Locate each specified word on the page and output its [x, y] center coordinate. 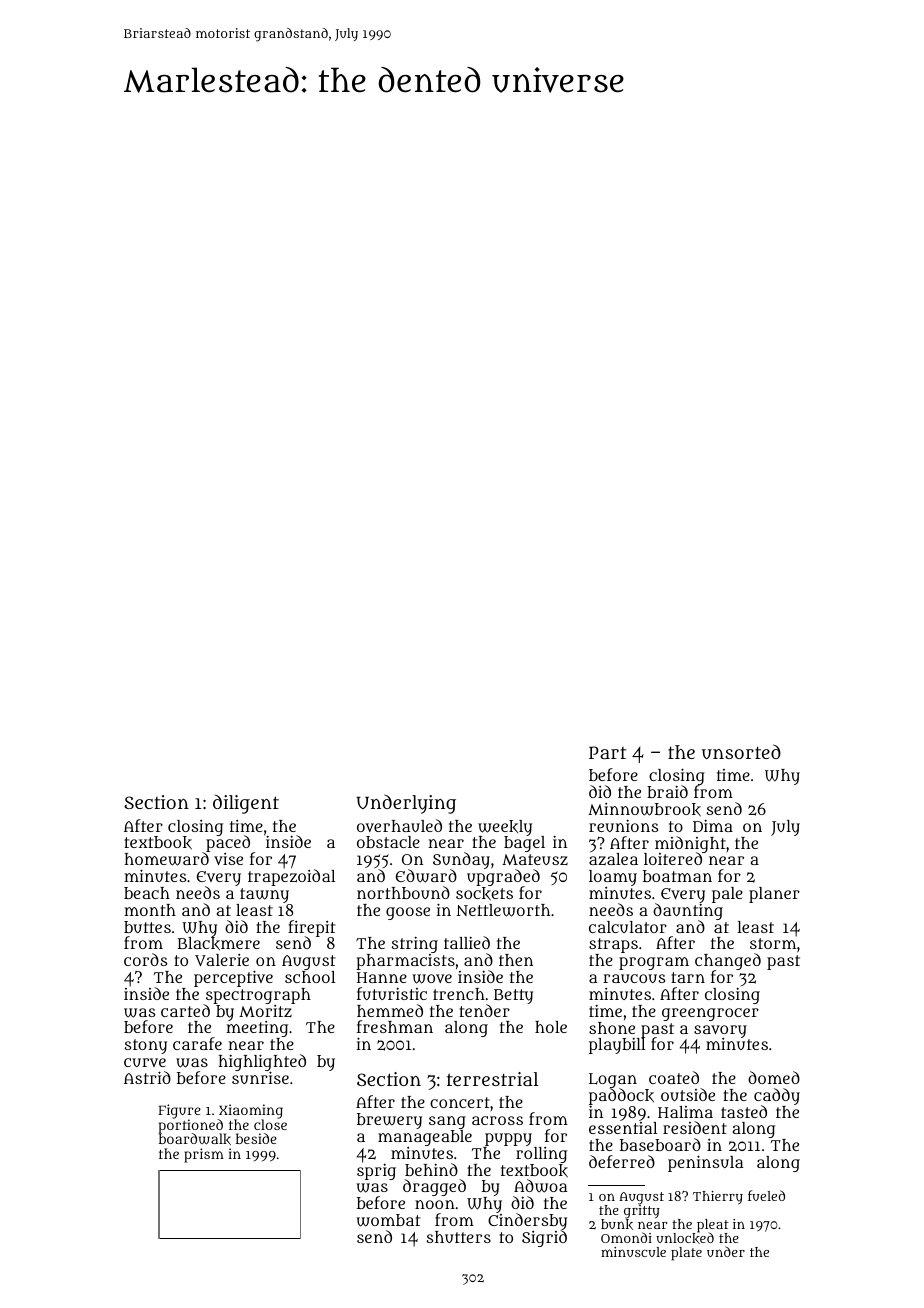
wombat [388, 1220]
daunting [688, 912]
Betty [513, 996]
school [310, 977]
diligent [246, 804]
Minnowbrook [644, 810]
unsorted [741, 751]
